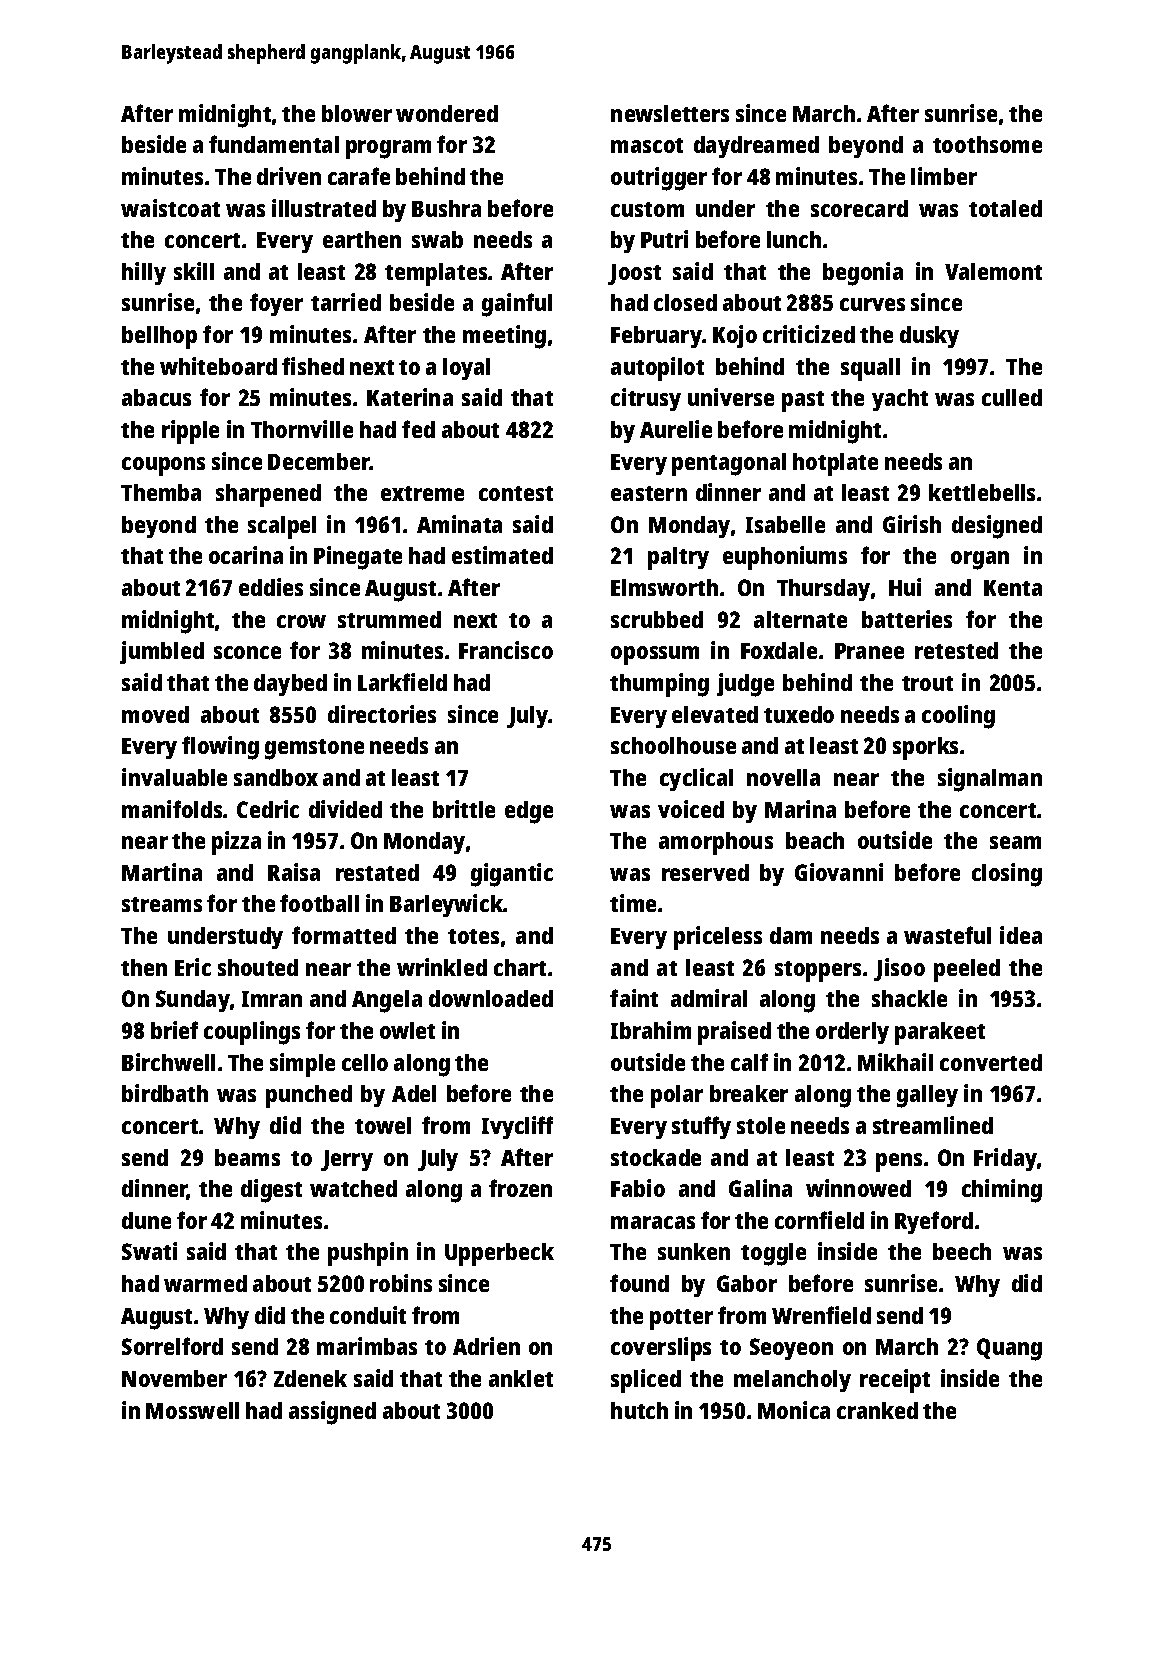 The image size is (1165, 1654). I want to click on driven, so click(289, 176).
